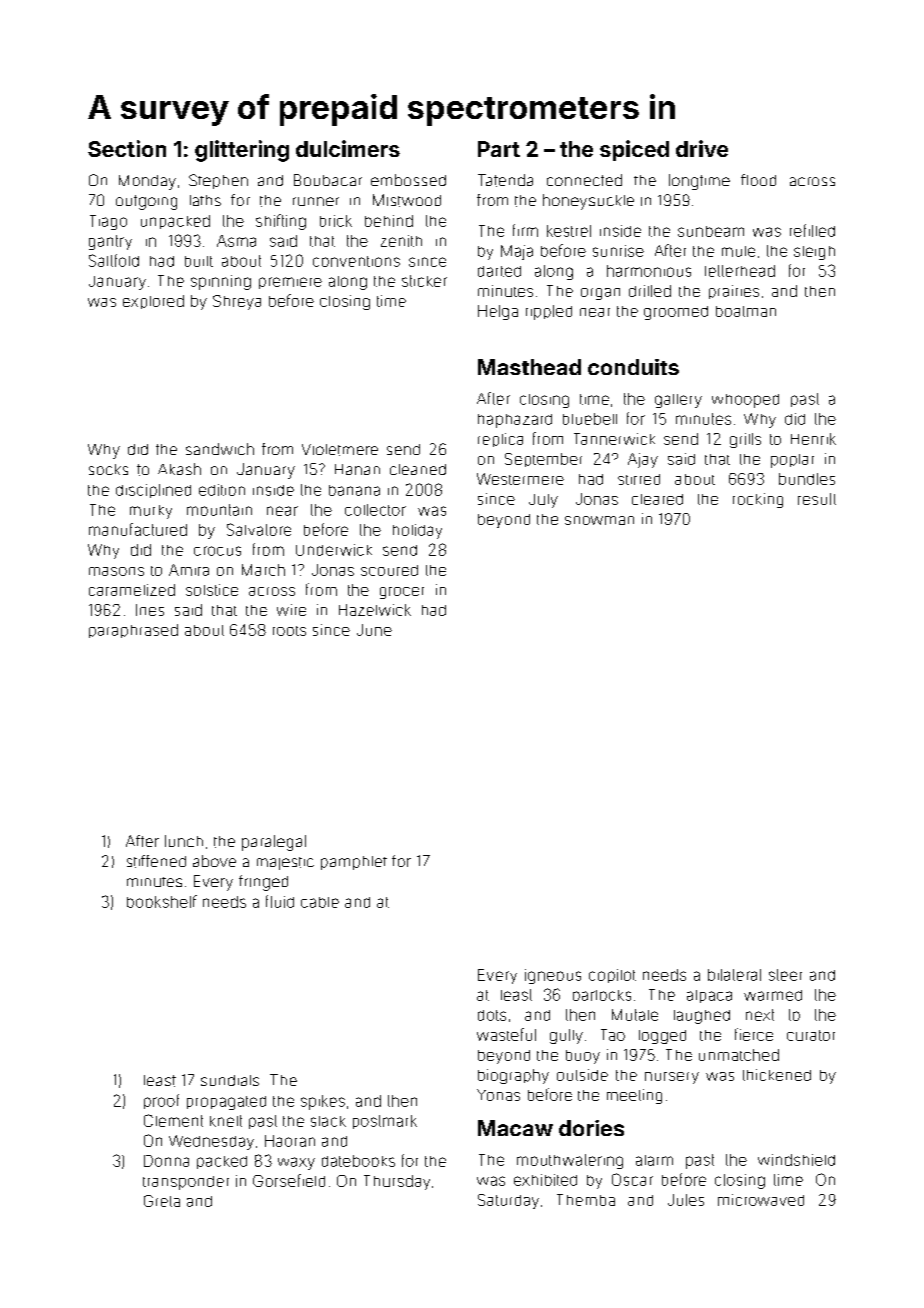 This screenshot has width=924, height=1308. What do you see at coordinates (811, 1035) in the screenshot?
I see `curator` at bounding box center [811, 1035].
